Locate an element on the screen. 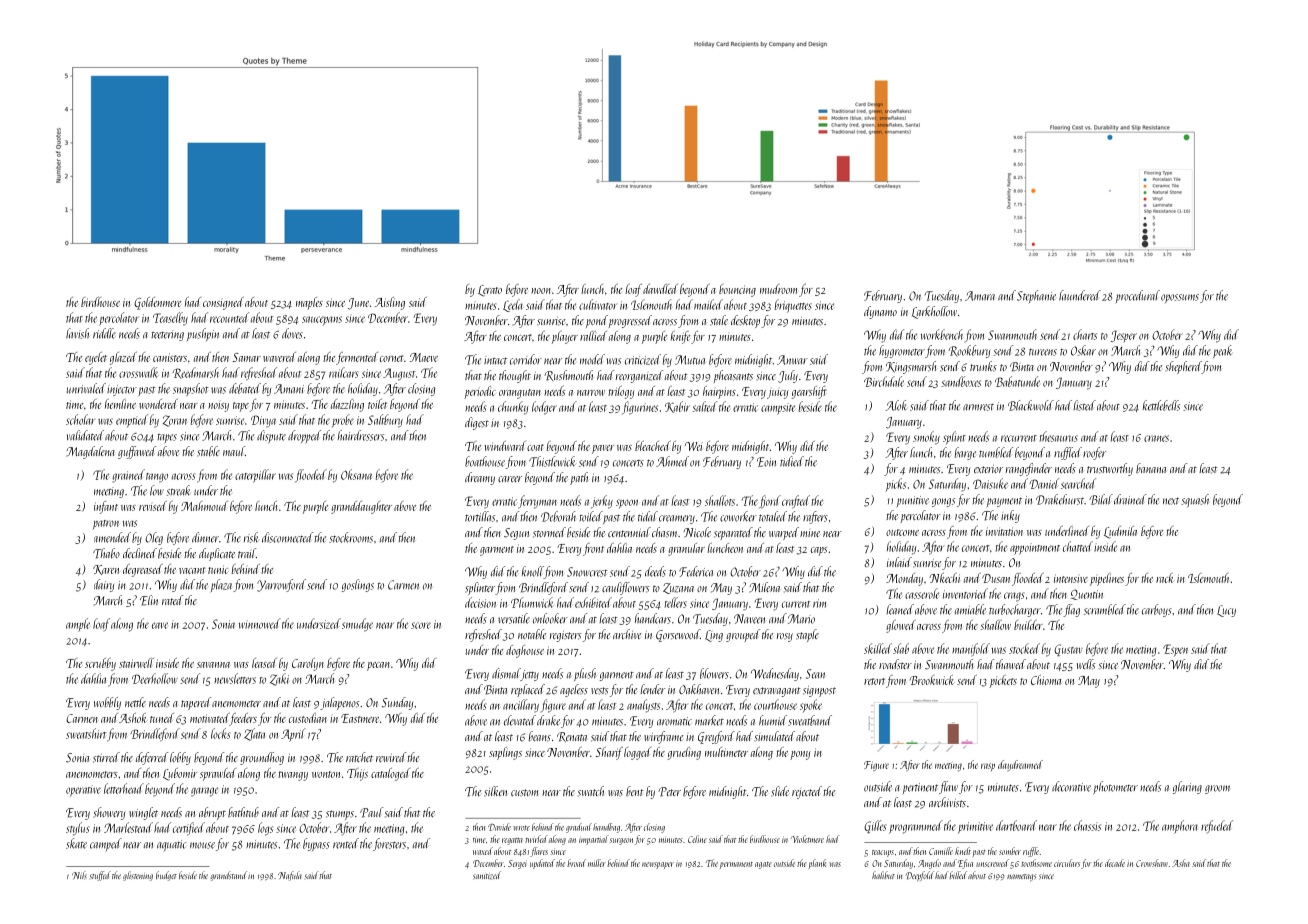 The width and height of the screenshot is (1308, 924). Amara is located at coordinates (980, 296).
